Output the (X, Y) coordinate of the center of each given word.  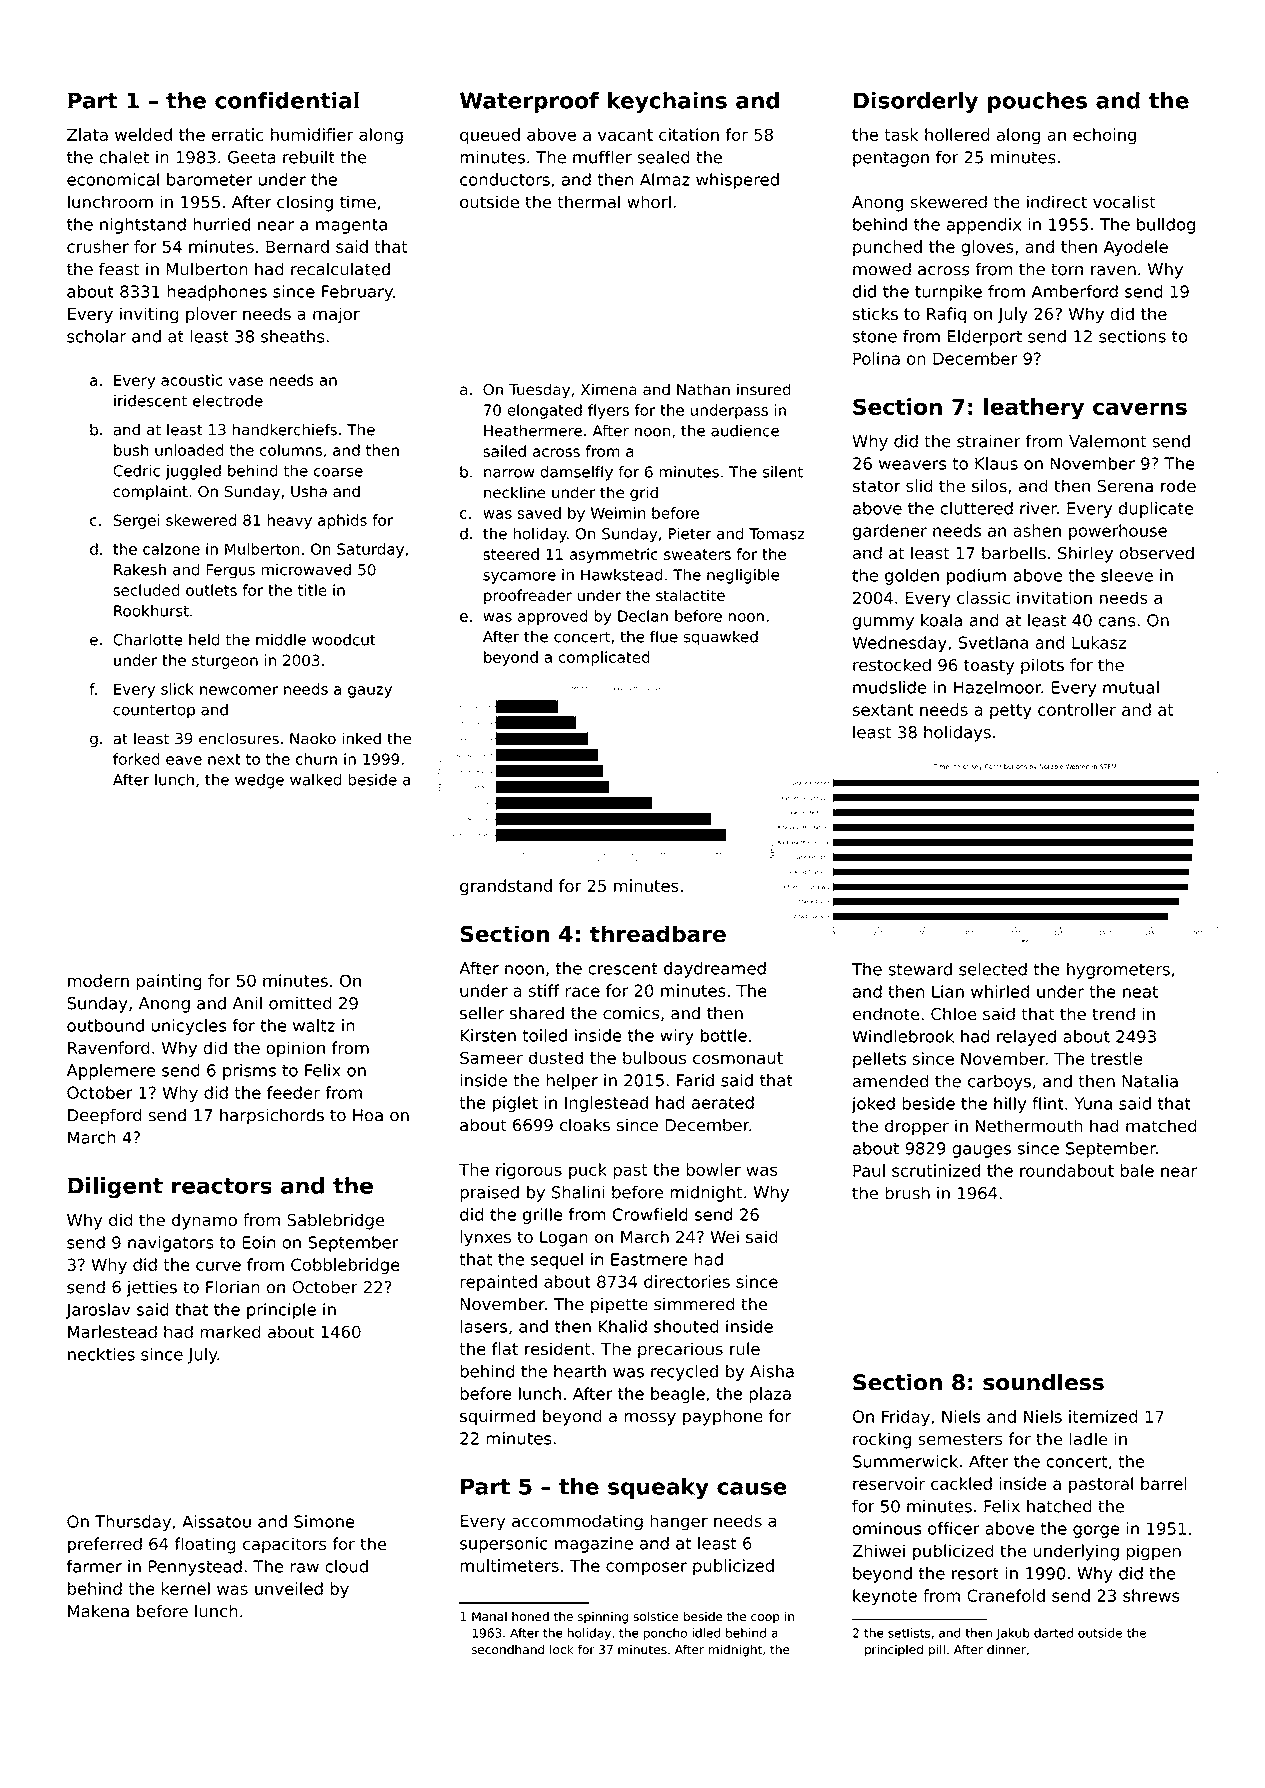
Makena (98, 1611)
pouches (1037, 102)
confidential (287, 100)
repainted (498, 1283)
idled (706, 1633)
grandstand (506, 887)
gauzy (370, 692)
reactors (222, 1186)
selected (993, 969)
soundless (1043, 1382)
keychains (667, 102)
